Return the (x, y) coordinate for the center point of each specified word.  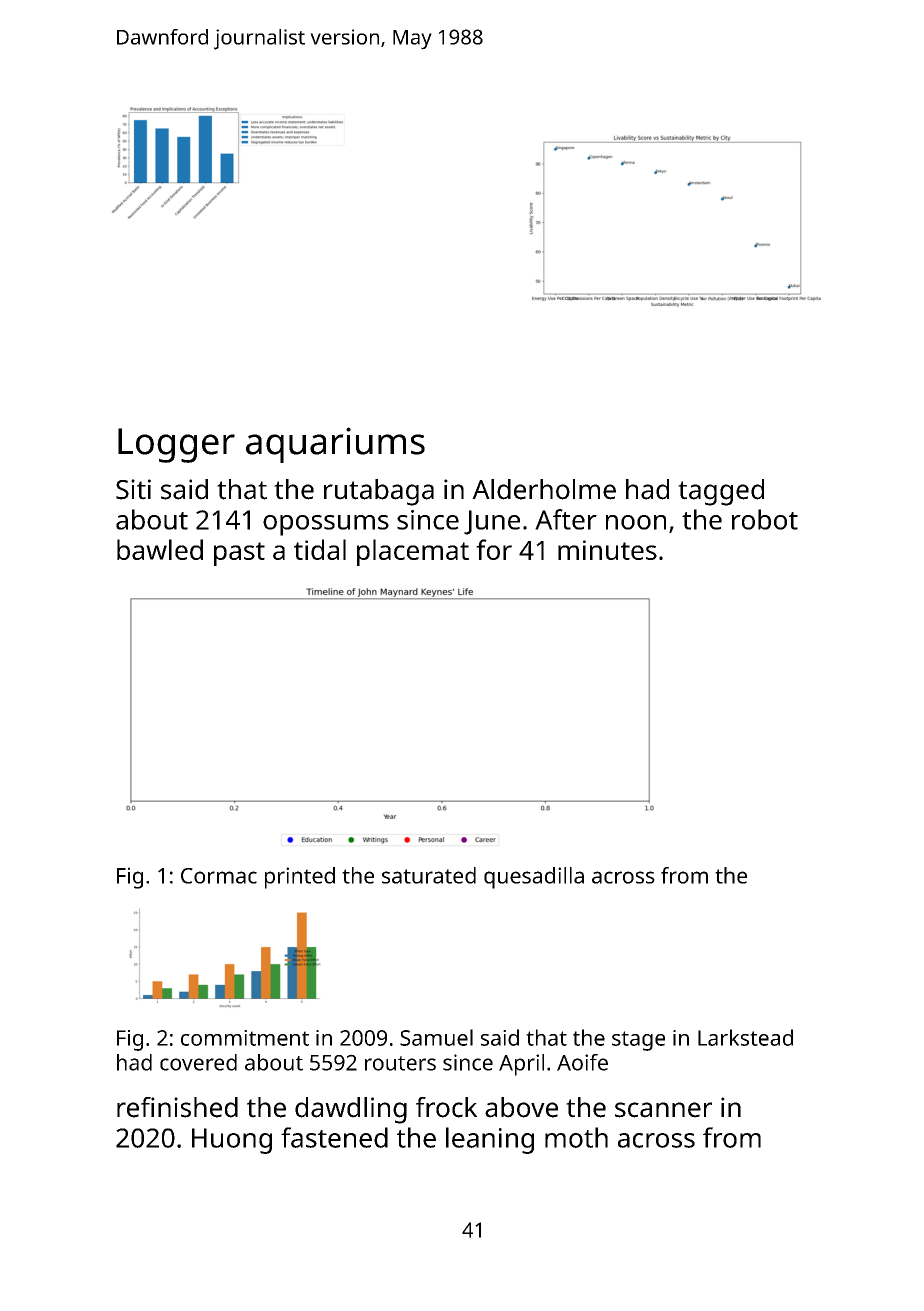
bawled (160, 549)
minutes (607, 550)
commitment (245, 1038)
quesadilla (534, 878)
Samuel (436, 1037)
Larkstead (745, 1037)
